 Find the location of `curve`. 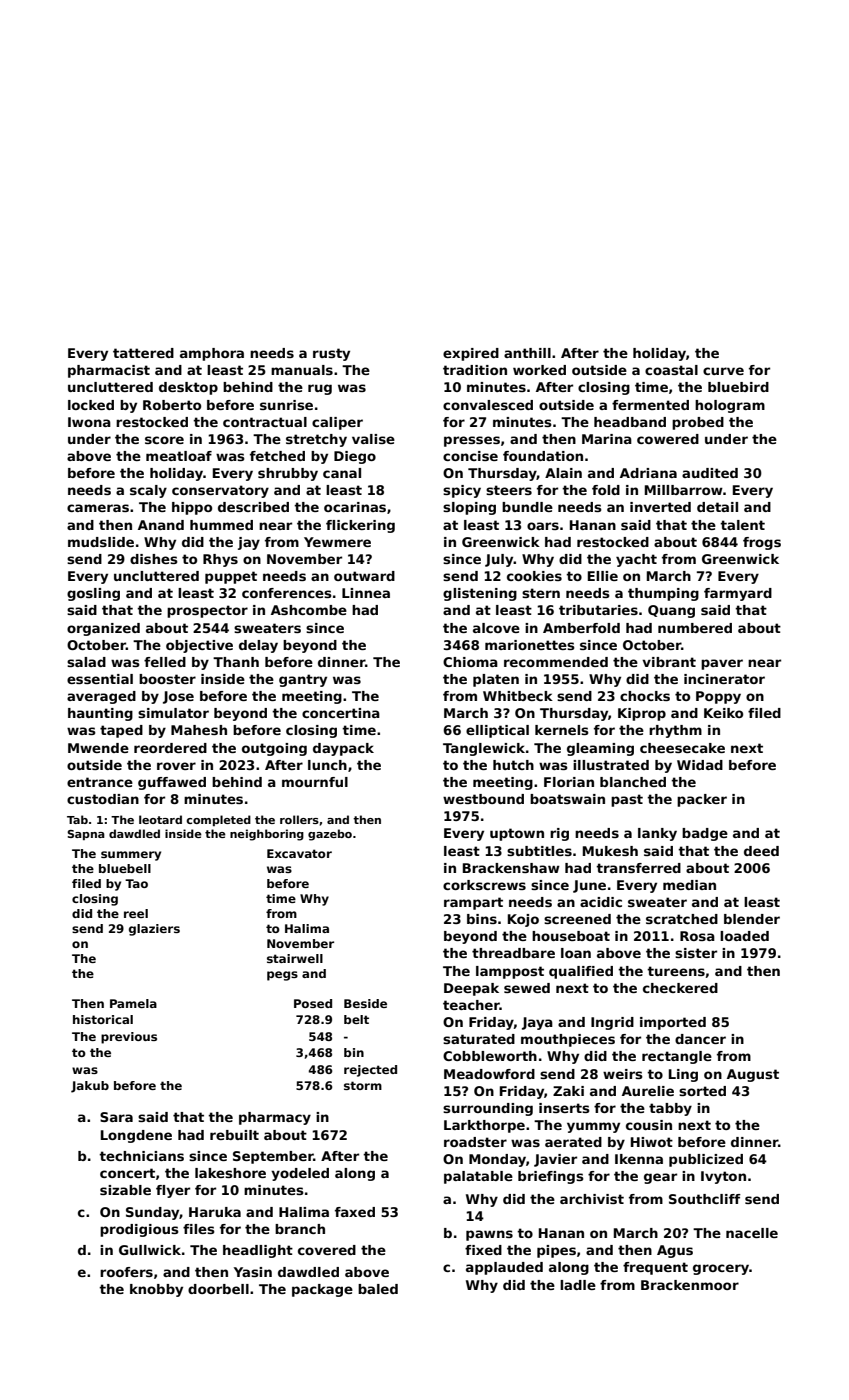

curve is located at coordinates (723, 371).
